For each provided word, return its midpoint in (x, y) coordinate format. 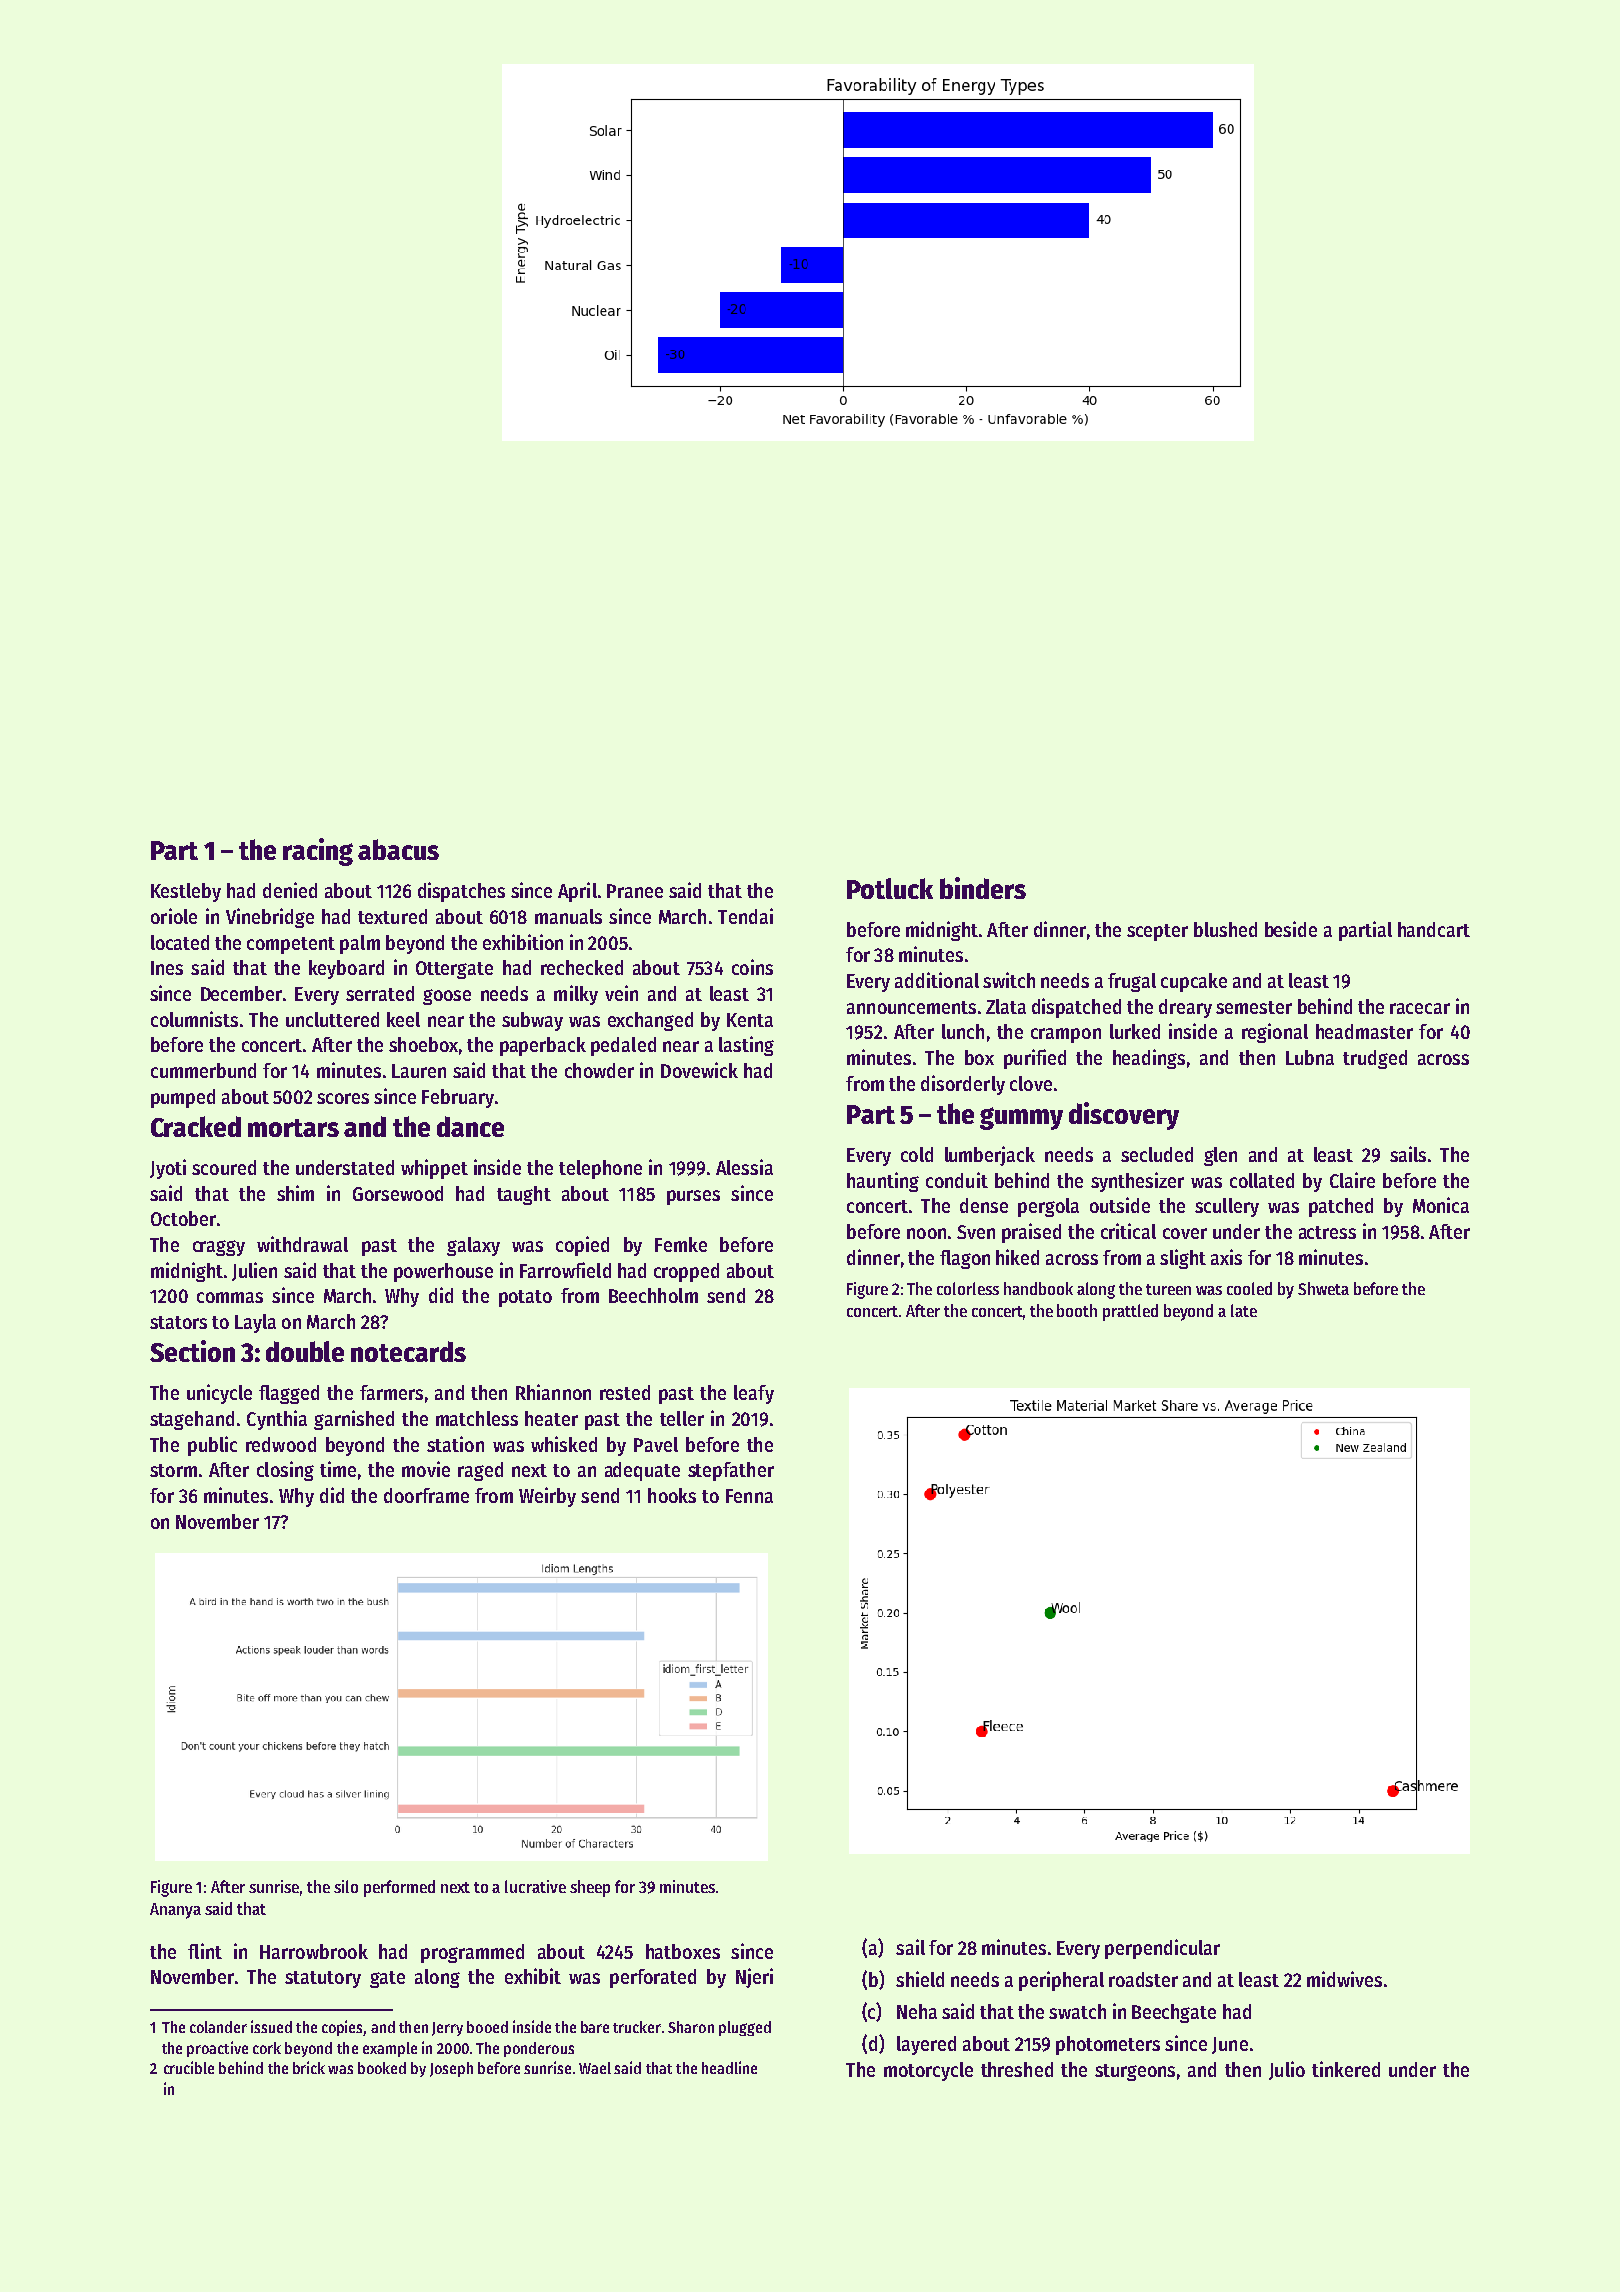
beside (1291, 929)
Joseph (451, 2069)
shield (920, 1979)
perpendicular (1162, 1949)
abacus (398, 849)
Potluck (890, 888)
